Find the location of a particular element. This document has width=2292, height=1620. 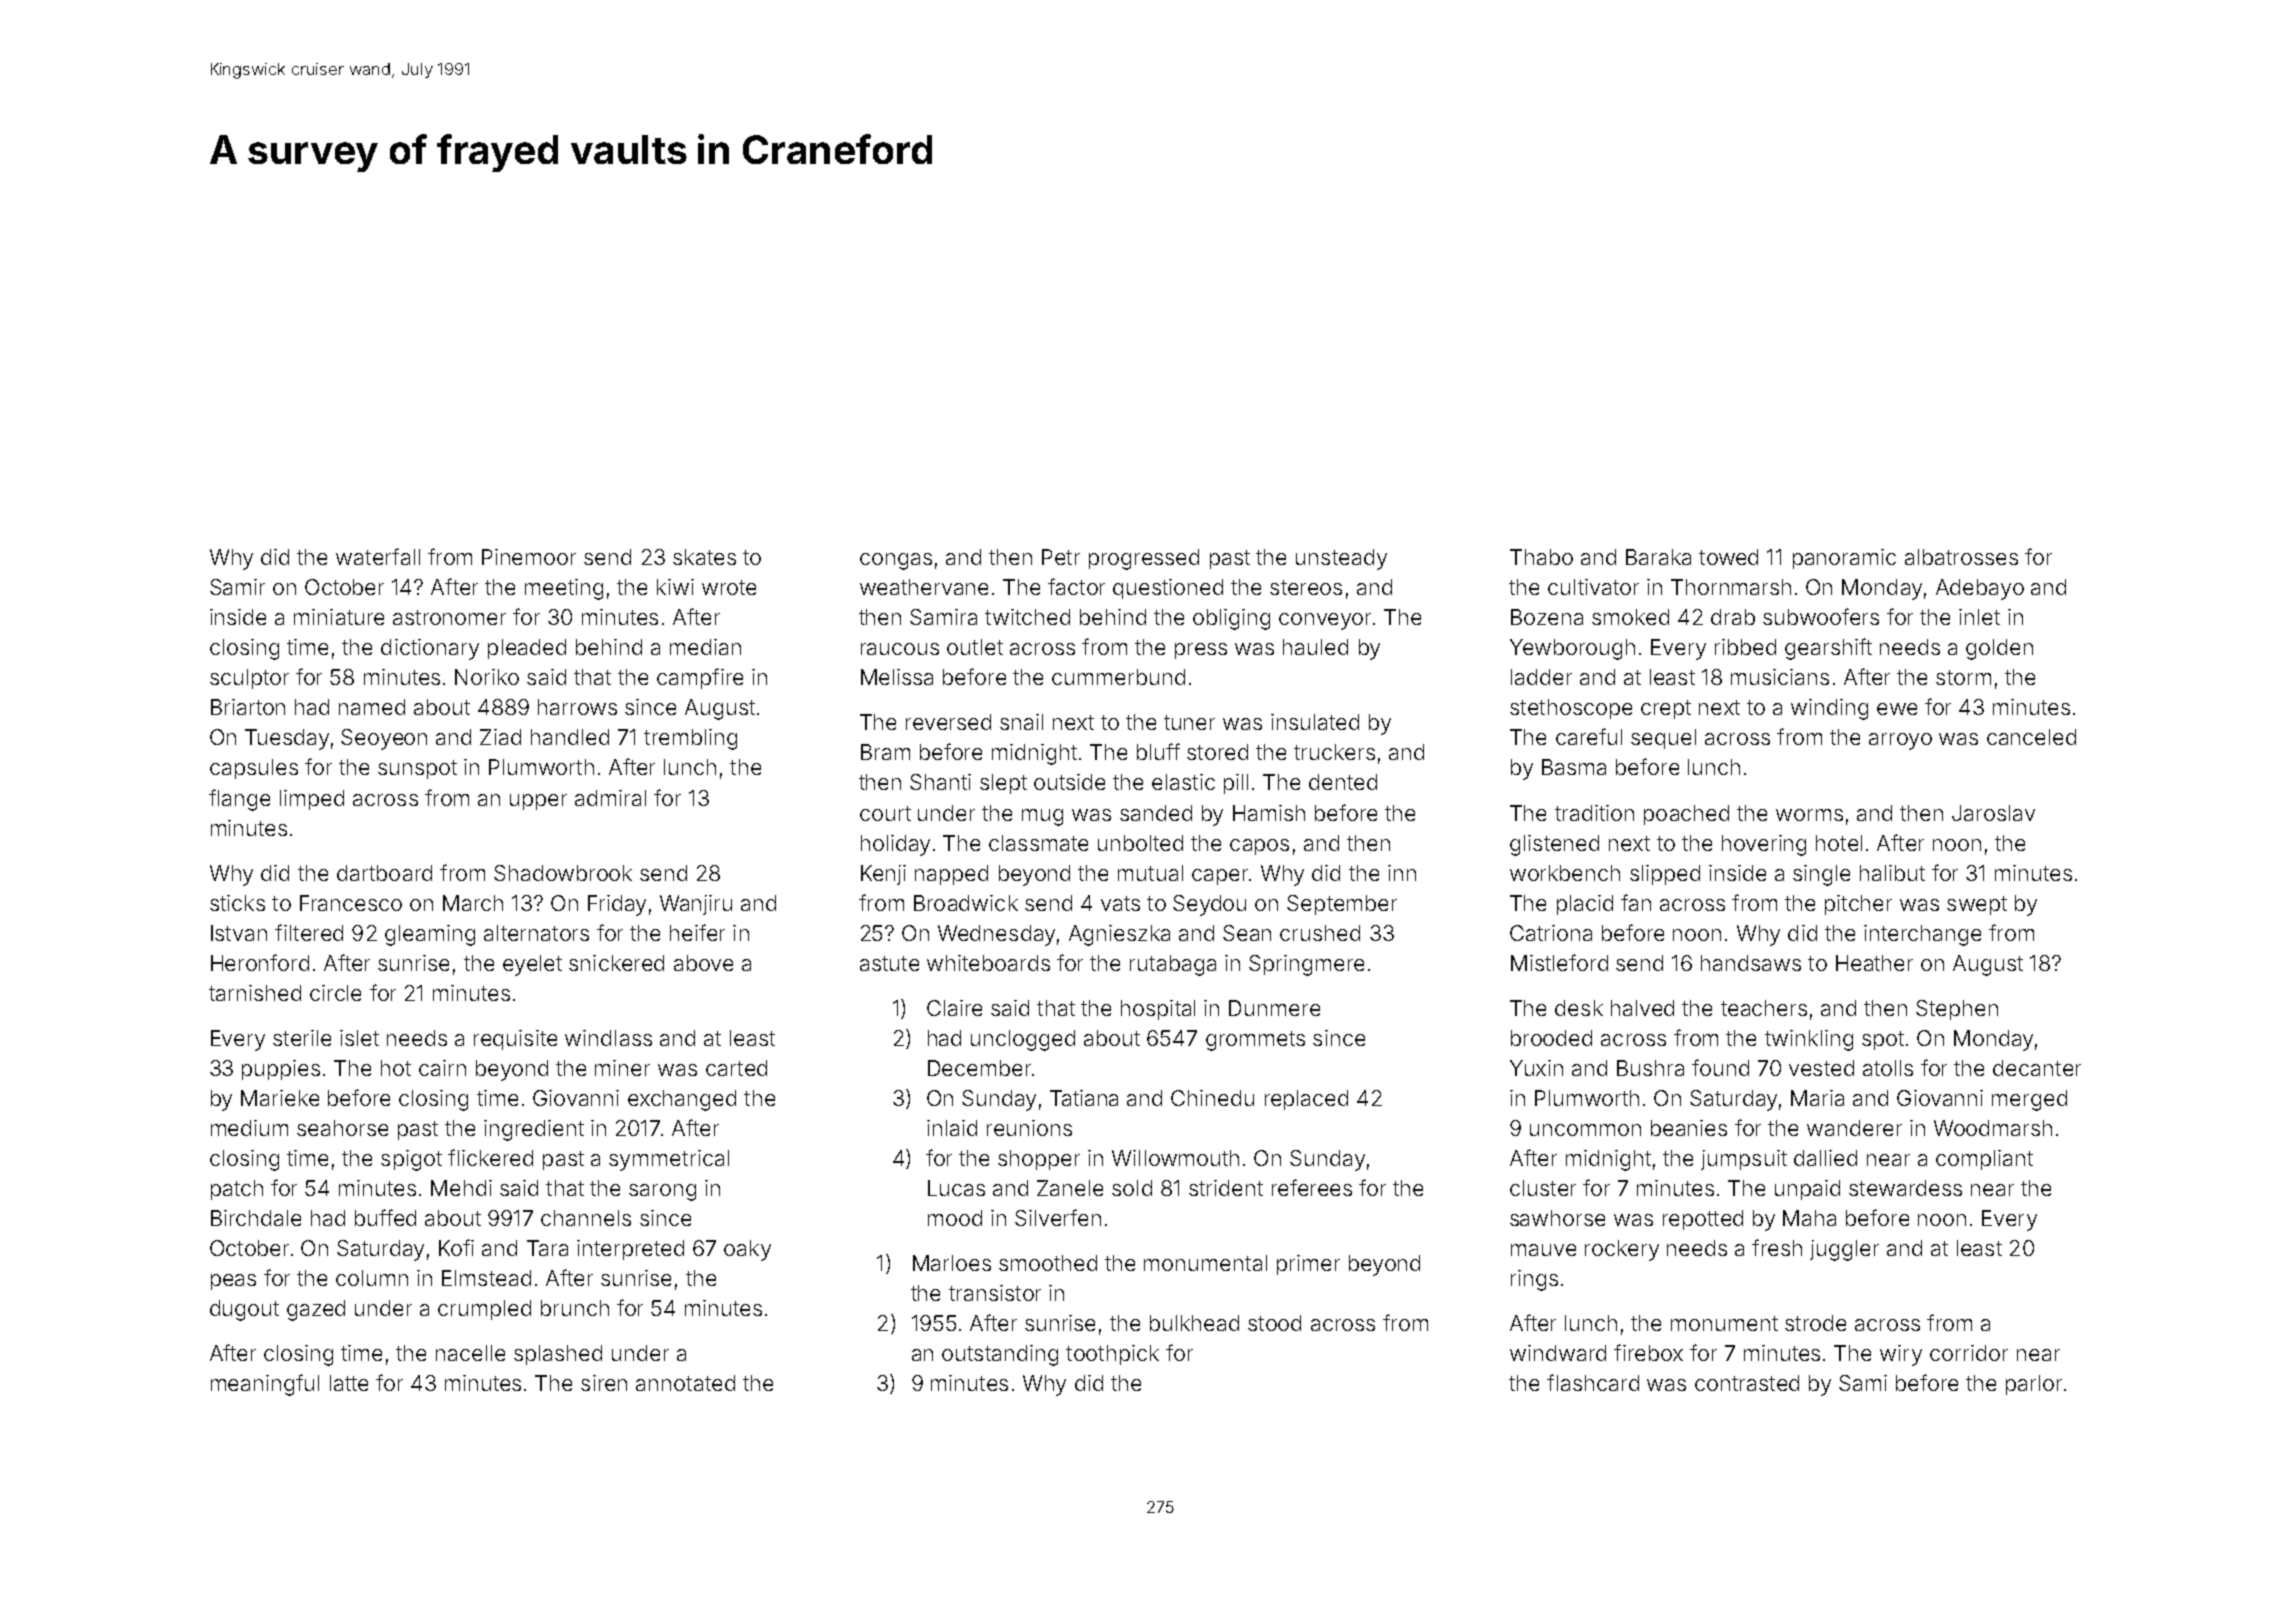

storm is located at coordinates (1963, 677).
